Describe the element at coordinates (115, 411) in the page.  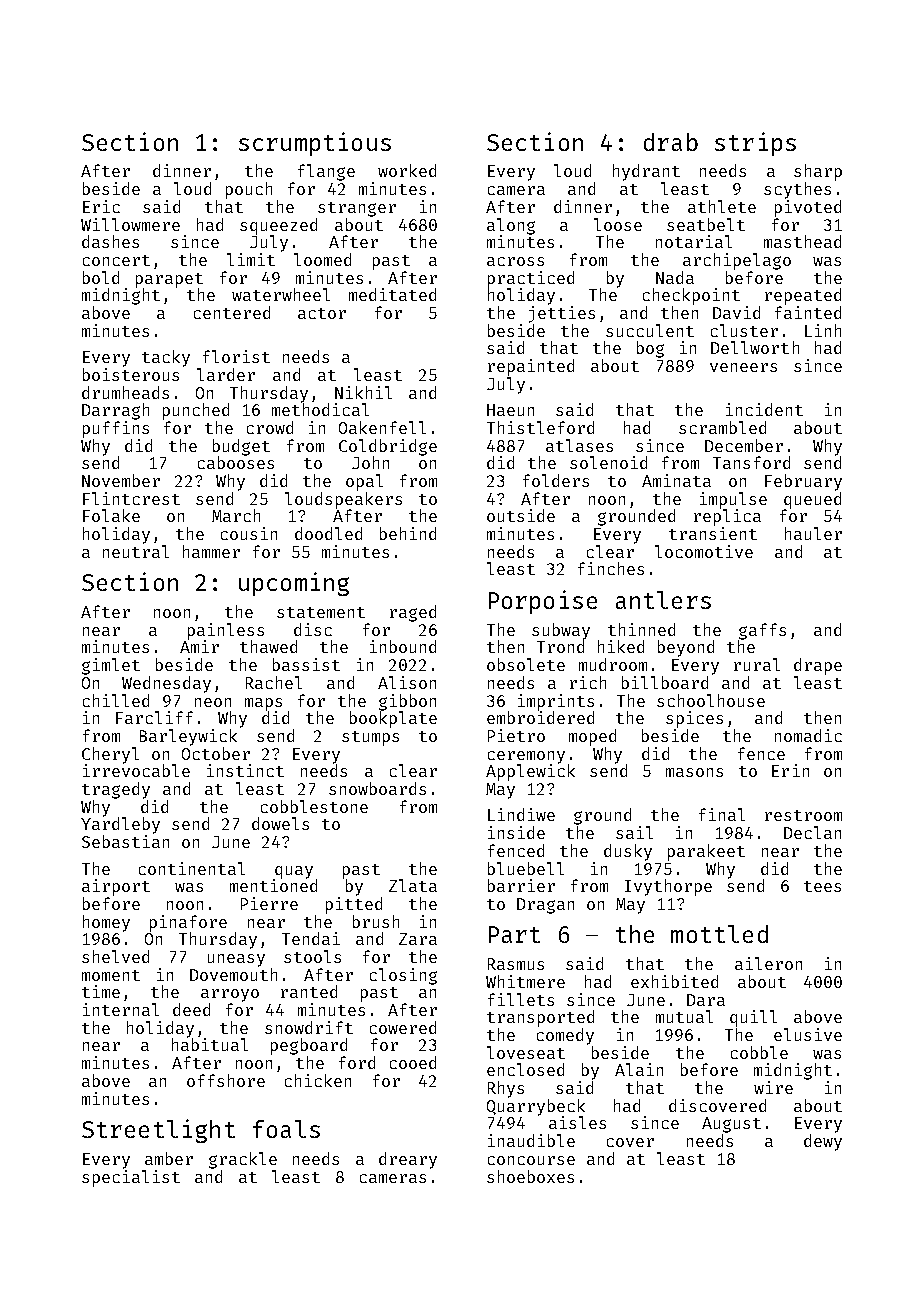
I see `Darragh` at that location.
